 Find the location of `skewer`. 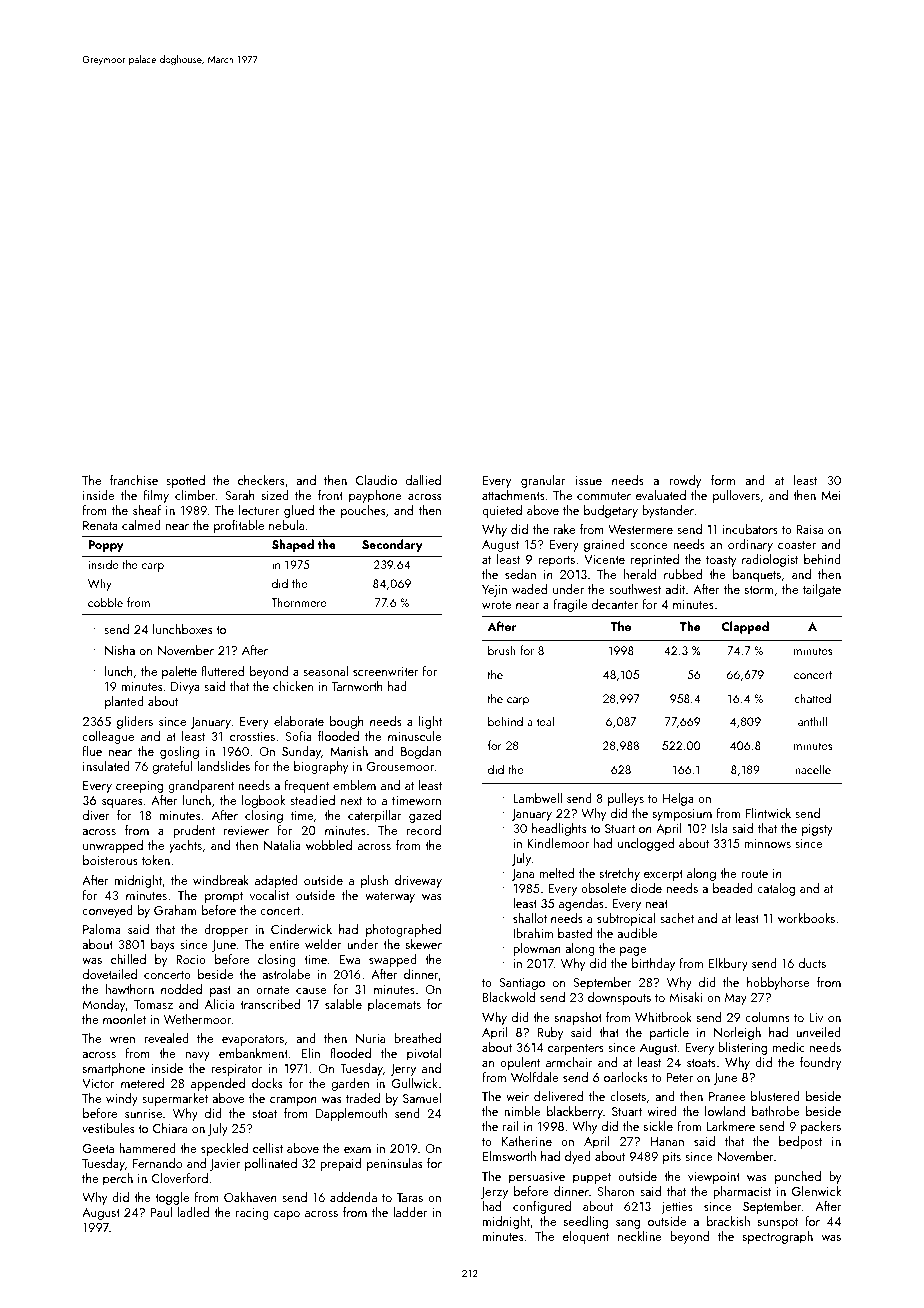

skewer is located at coordinates (424, 944).
